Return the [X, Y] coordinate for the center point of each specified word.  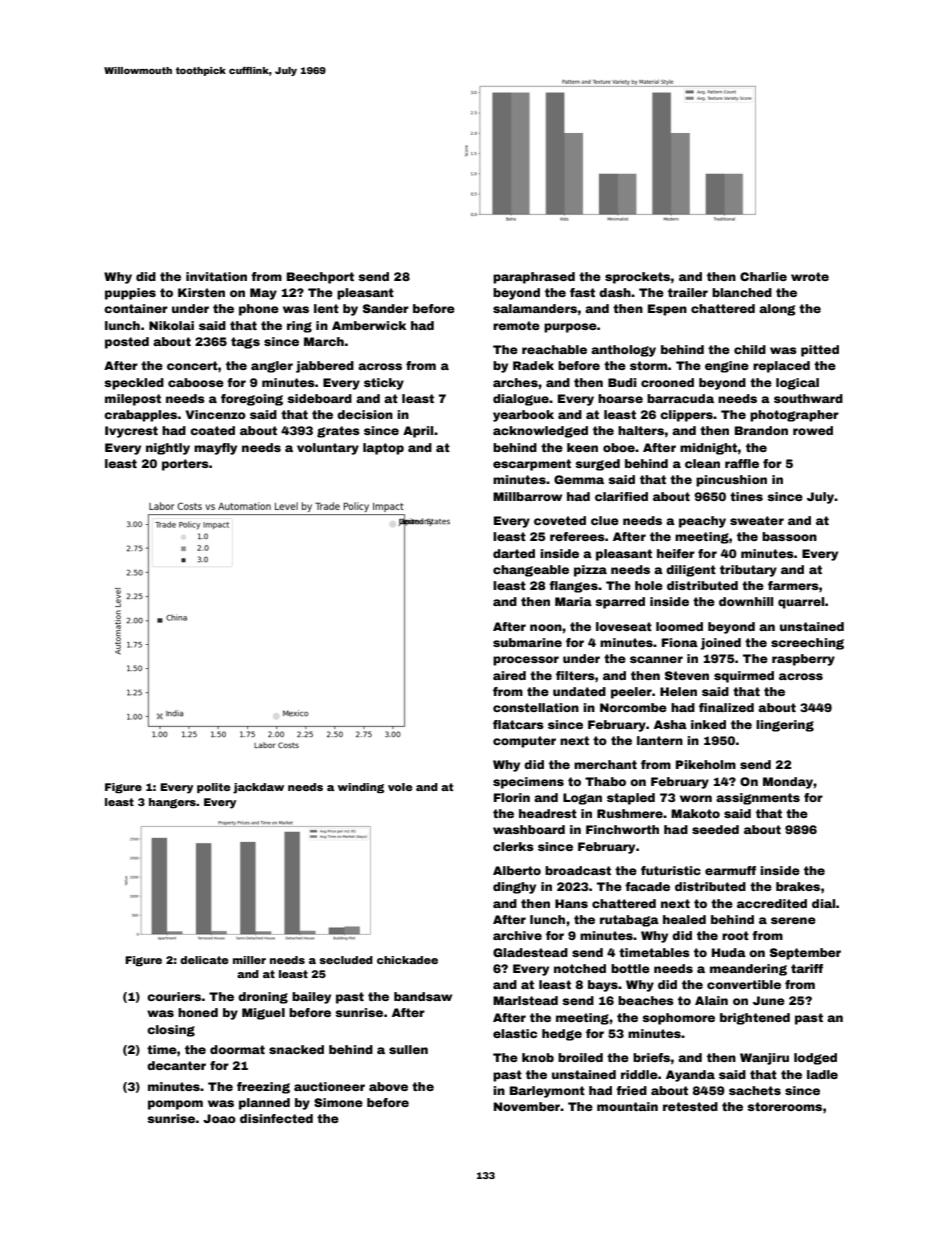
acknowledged [540, 432]
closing [171, 1031]
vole [400, 787]
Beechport [320, 278]
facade [647, 886]
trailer [688, 292]
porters [185, 465]
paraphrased [534, 278]
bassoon [789, 536]
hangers [172, 803]
